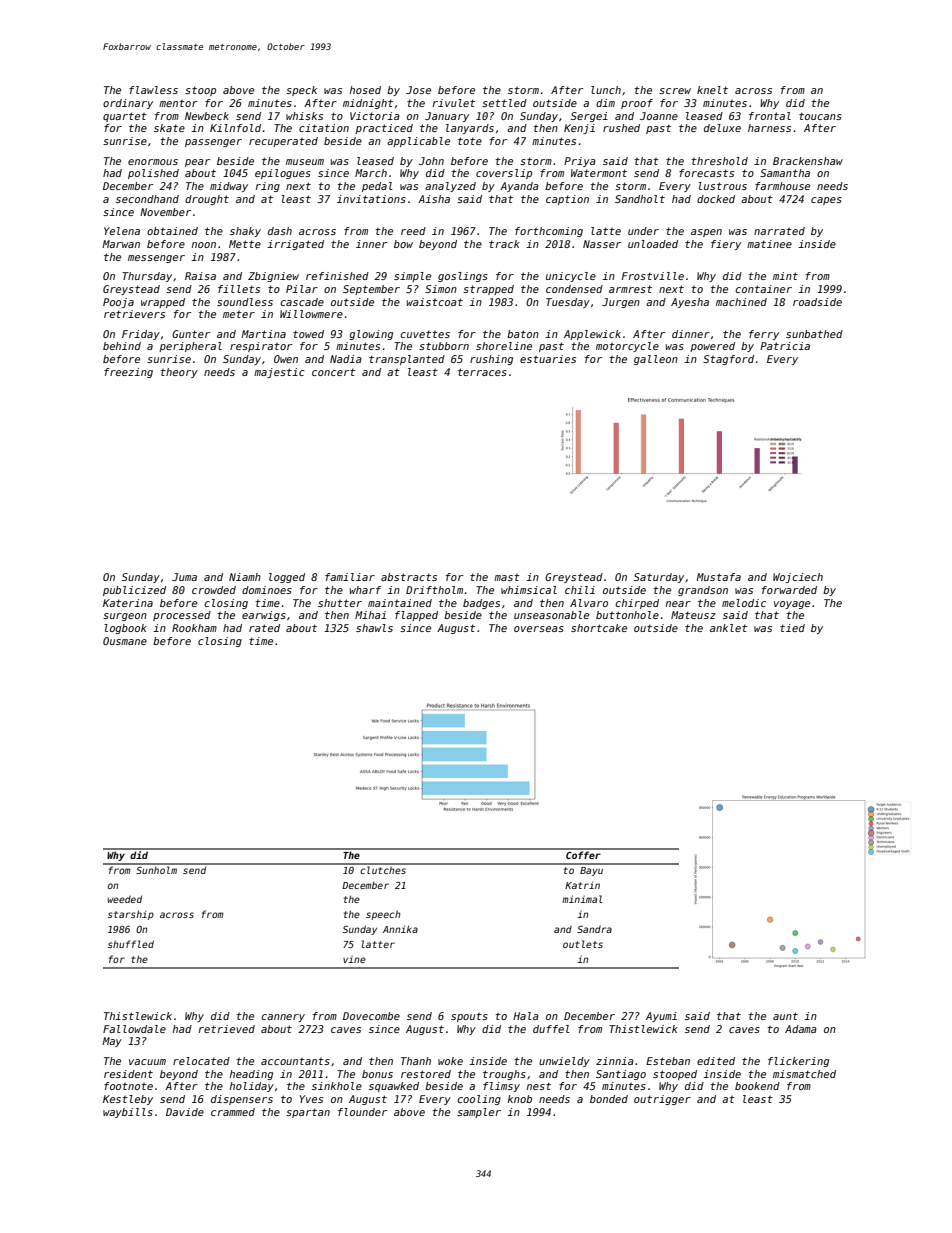  Describe the element at coordinates (792, 628) in the image. I see `tied` at that location.
